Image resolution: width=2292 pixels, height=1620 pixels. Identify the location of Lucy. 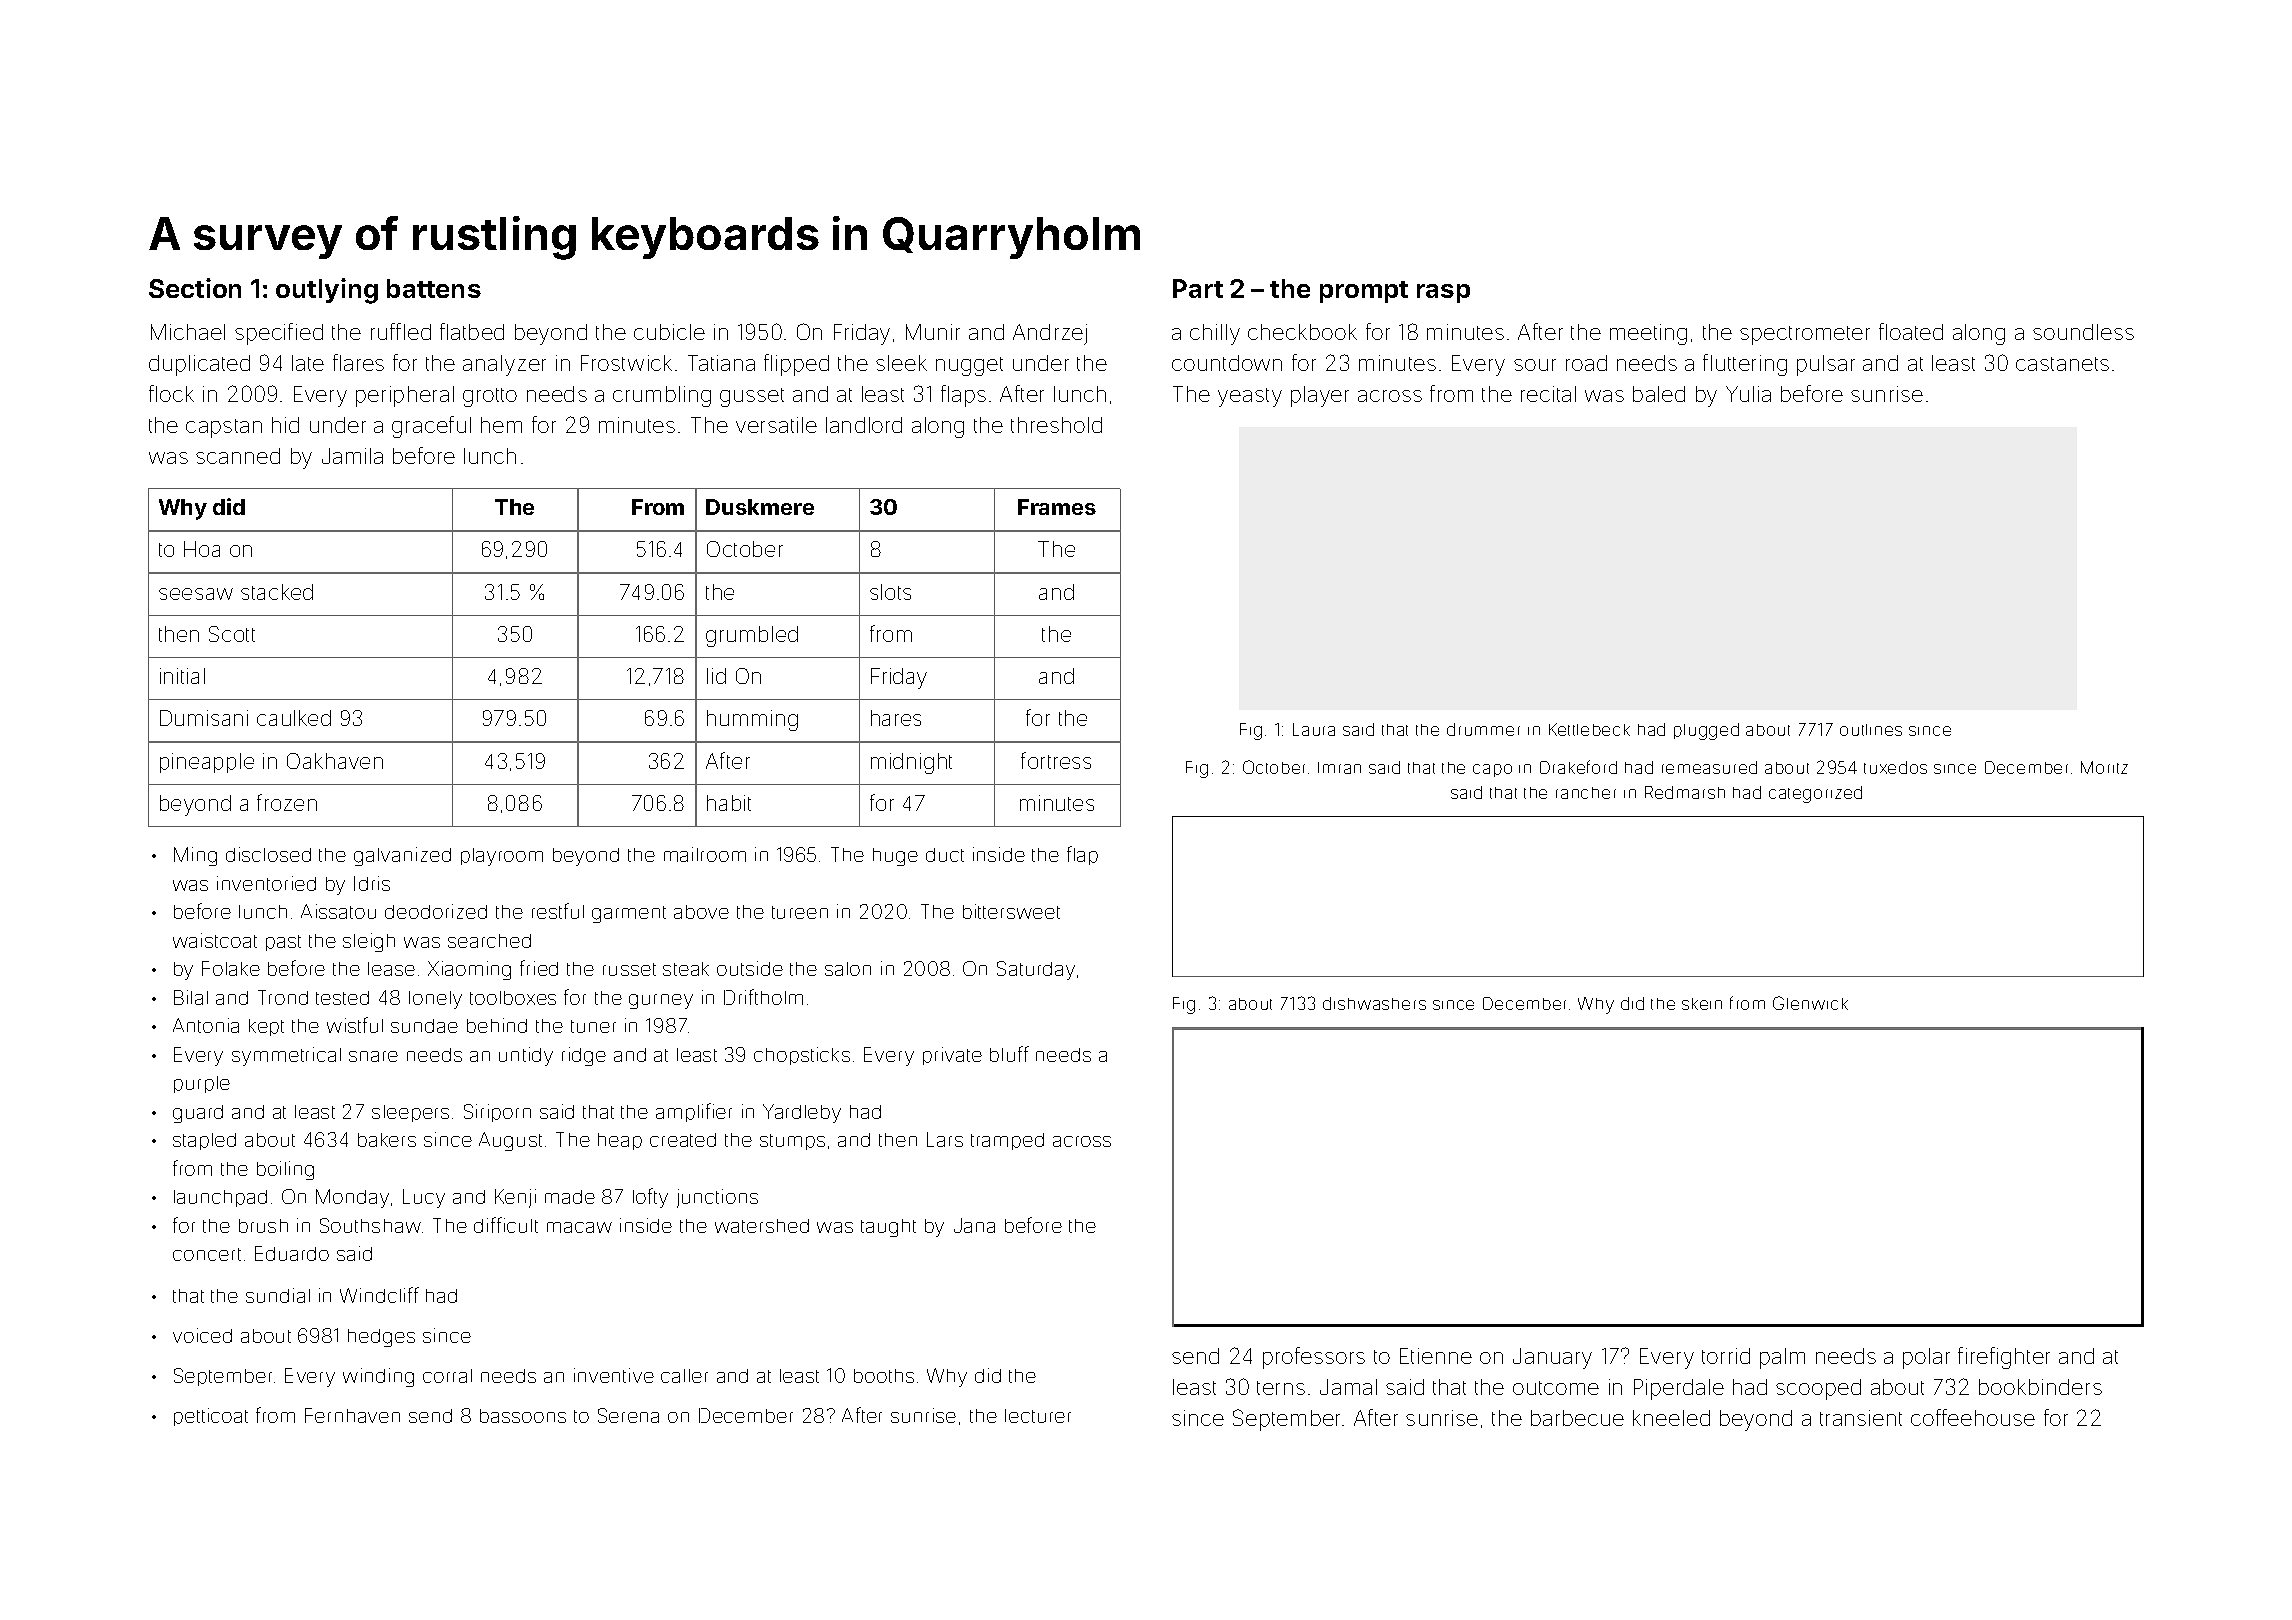
(424, 1198).
